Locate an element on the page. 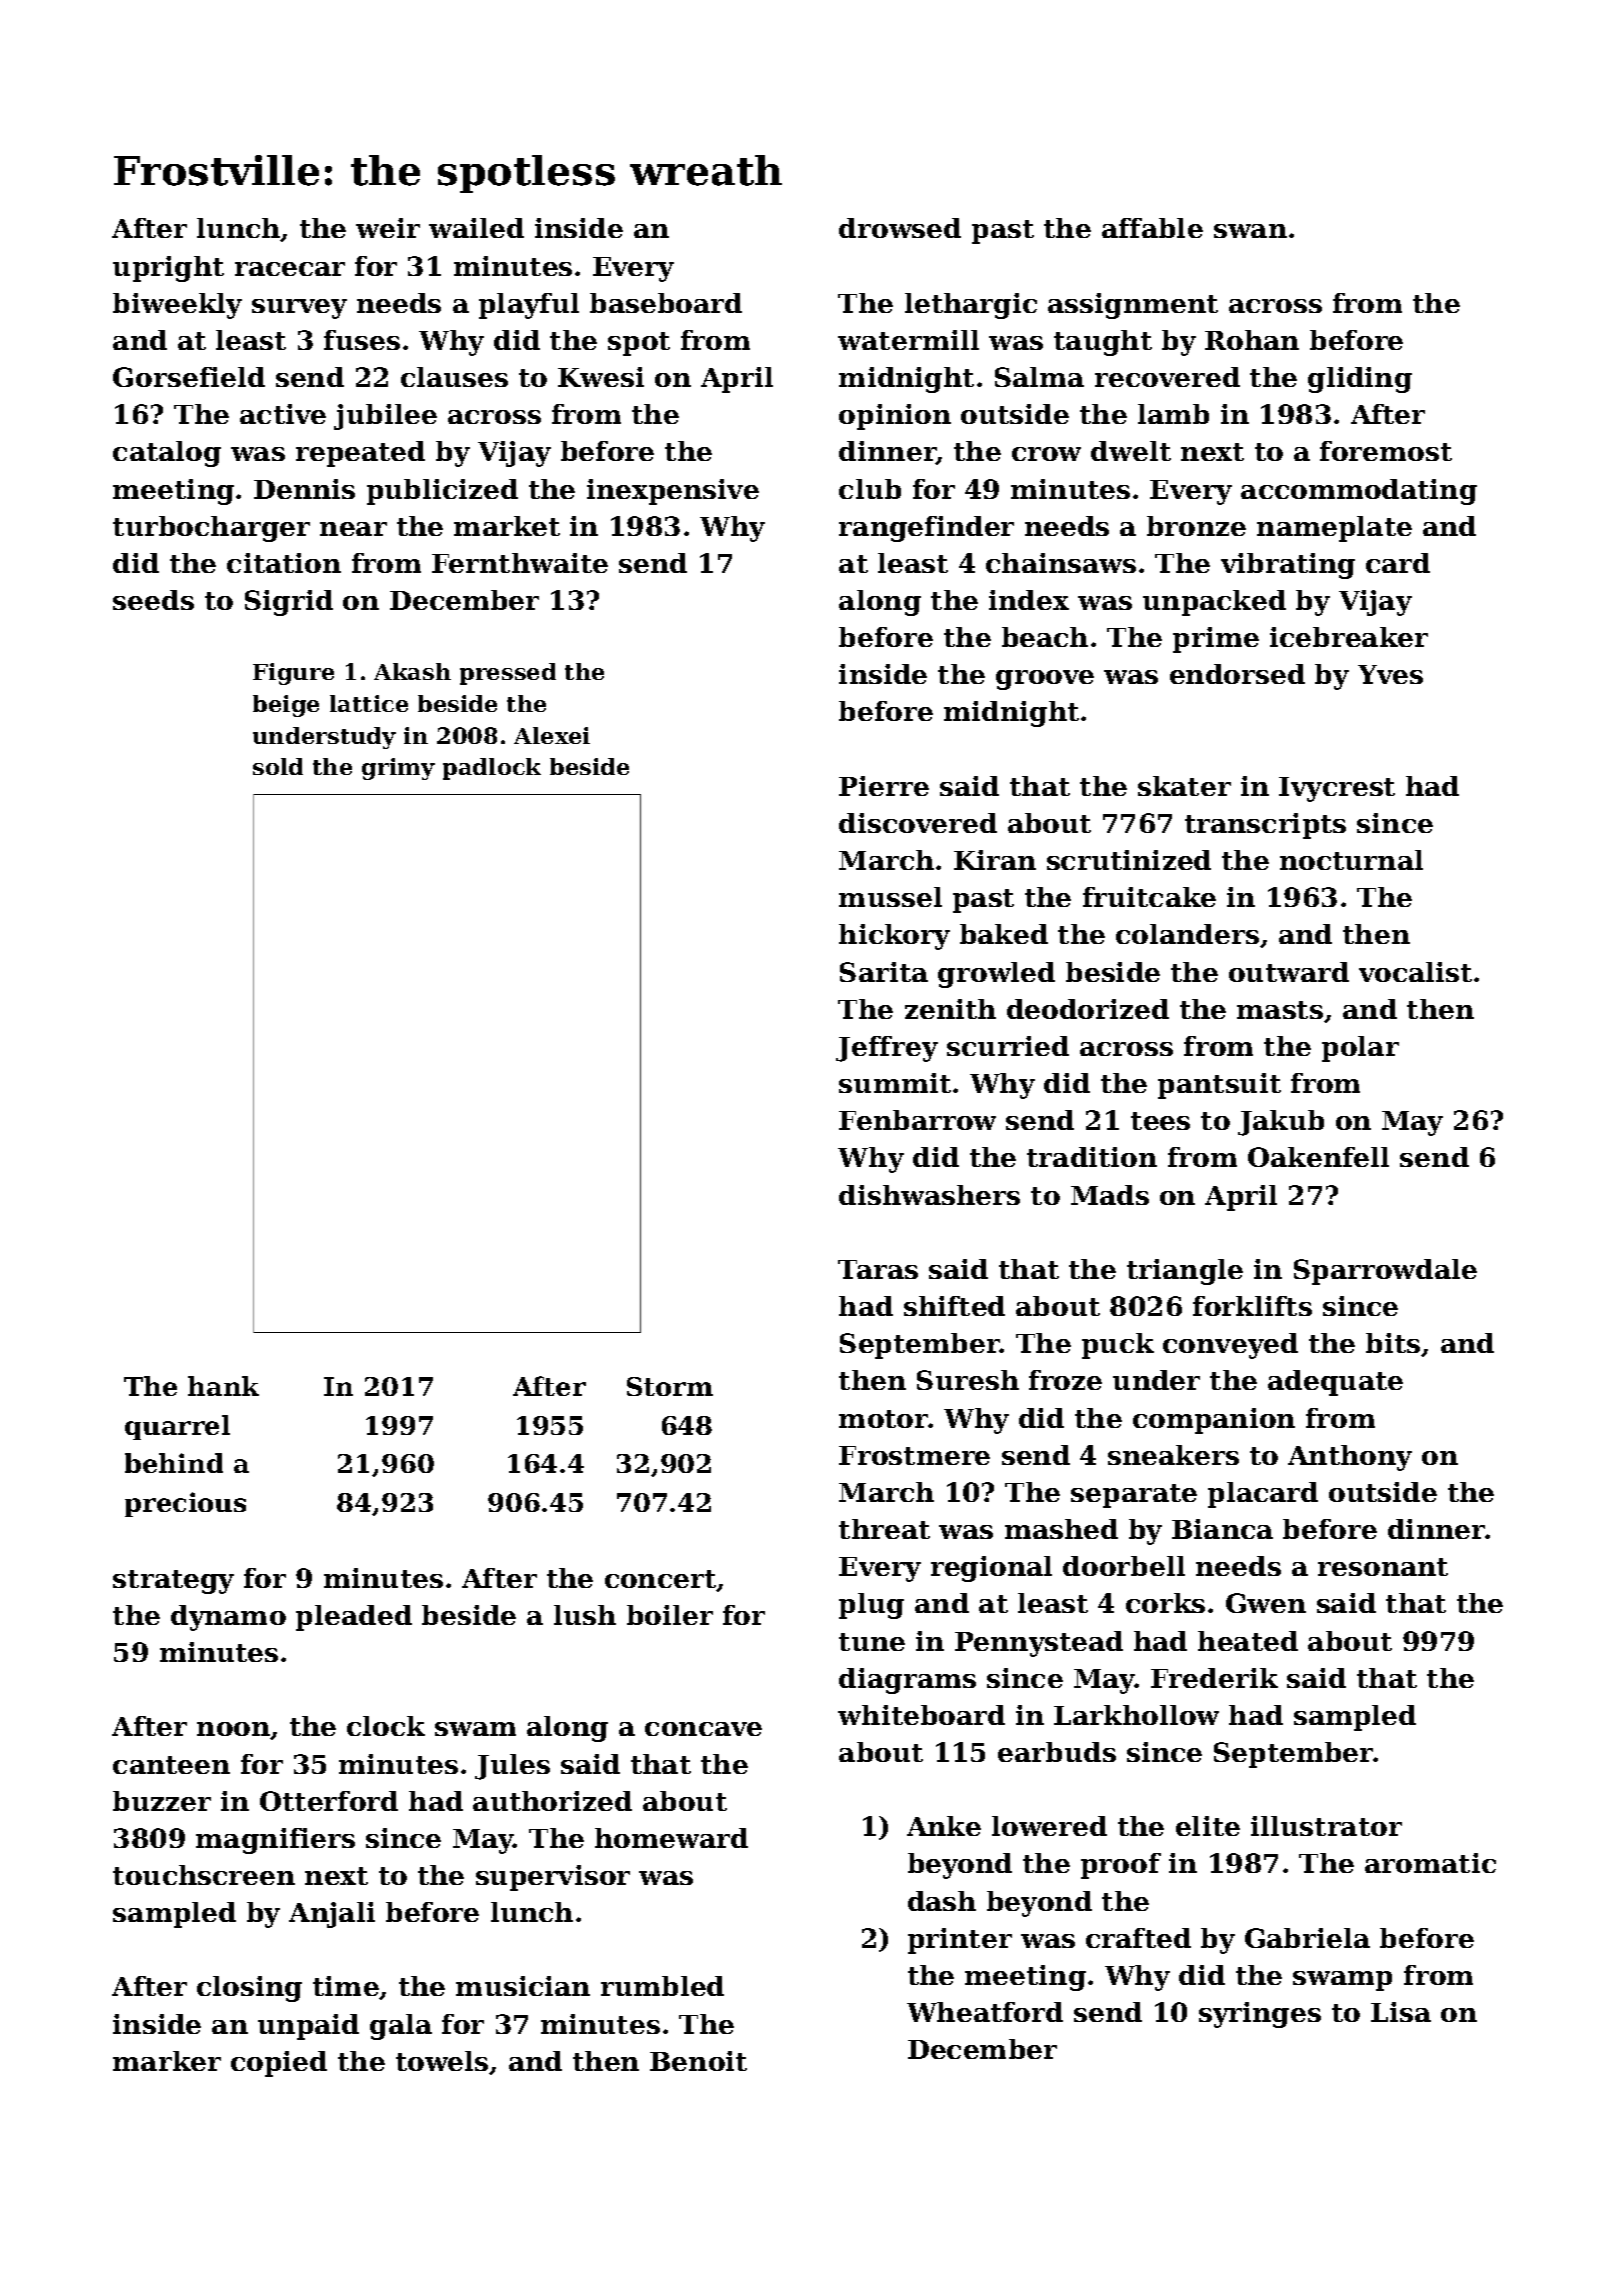  copied is located at coordinates (279, 2064).
